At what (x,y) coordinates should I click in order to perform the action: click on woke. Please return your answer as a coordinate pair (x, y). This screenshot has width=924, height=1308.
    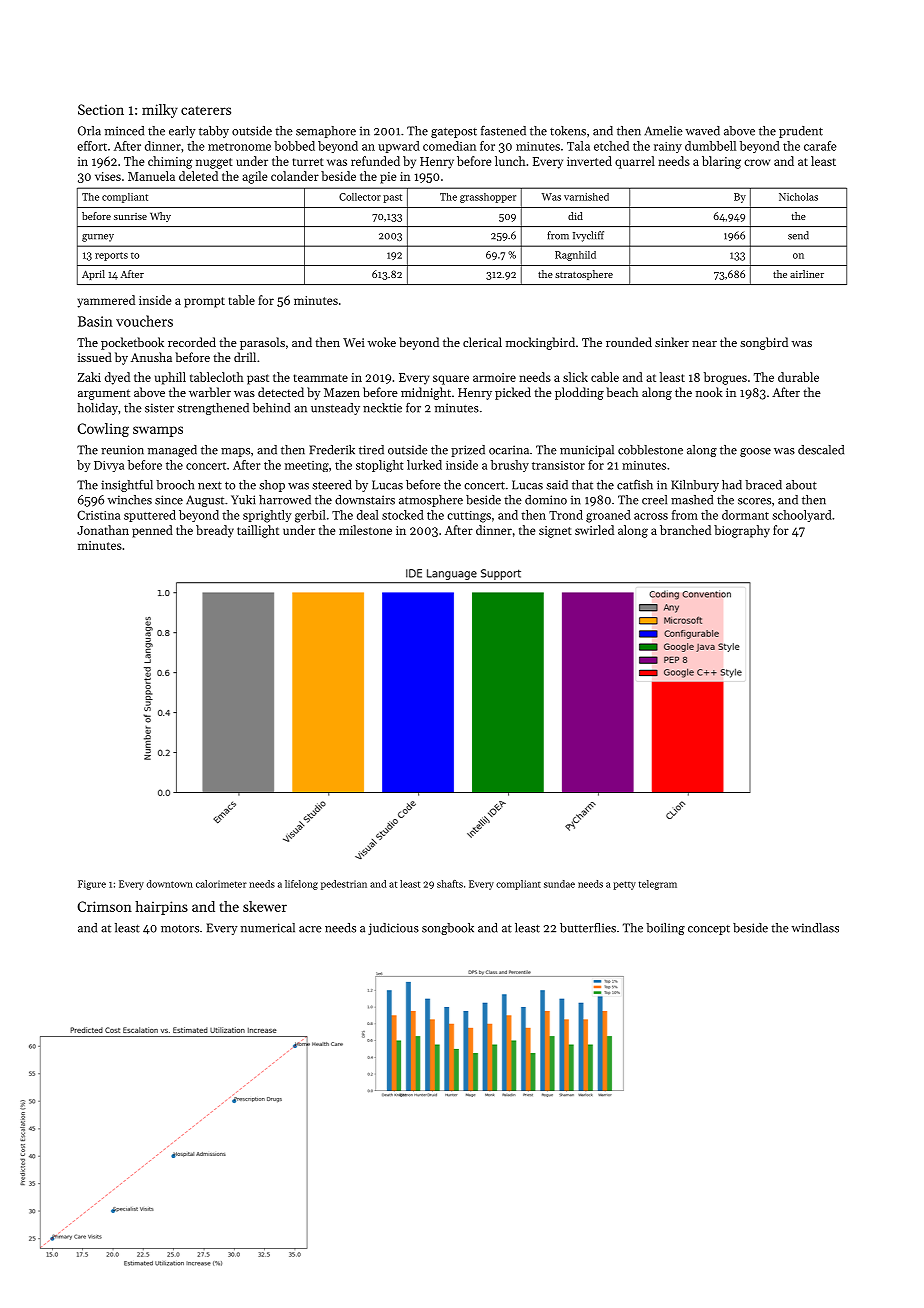
    Looking at the image, I should click on (382, 342).
